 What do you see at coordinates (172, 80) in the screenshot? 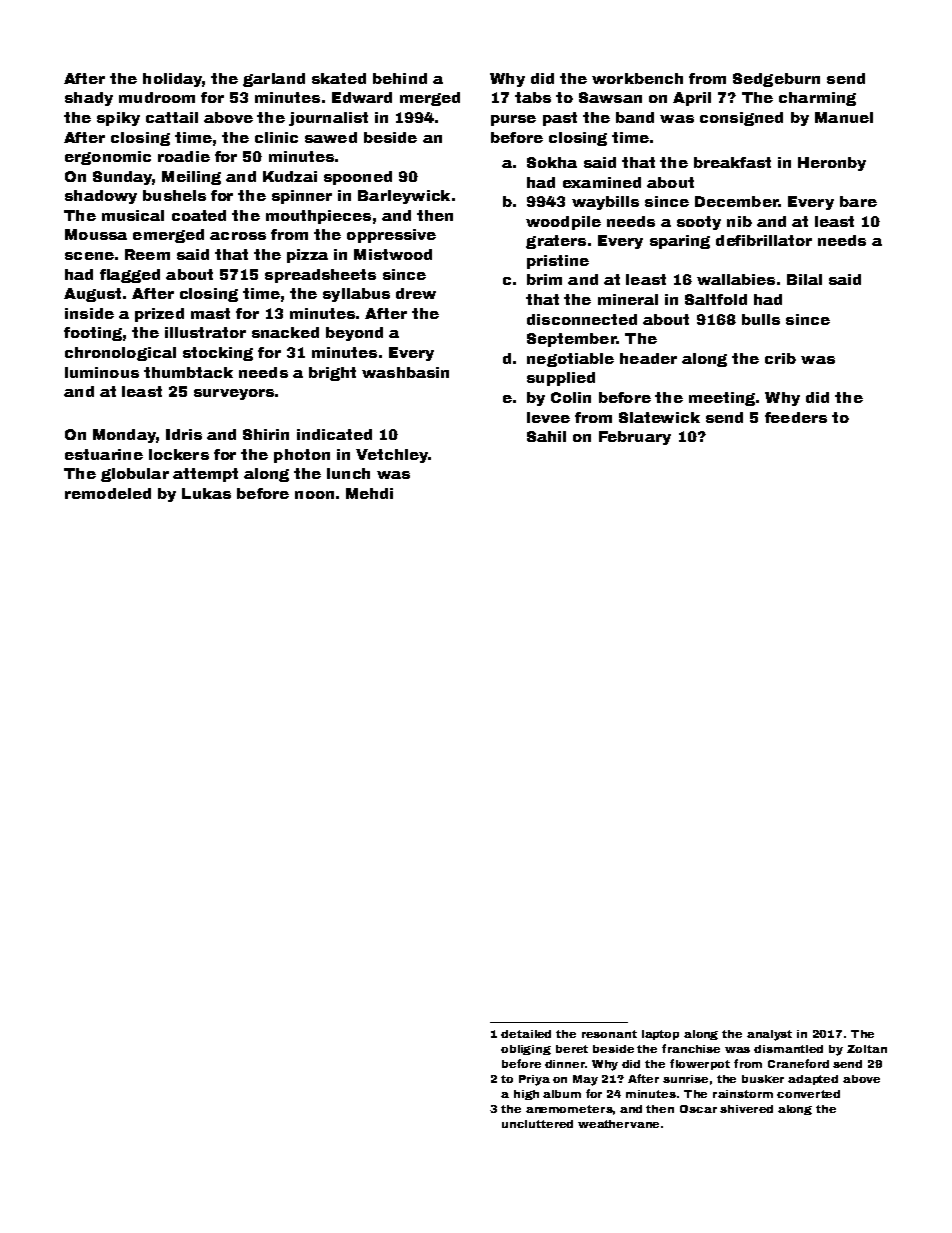
I see `holiday` at bounding box center [172, 80].
